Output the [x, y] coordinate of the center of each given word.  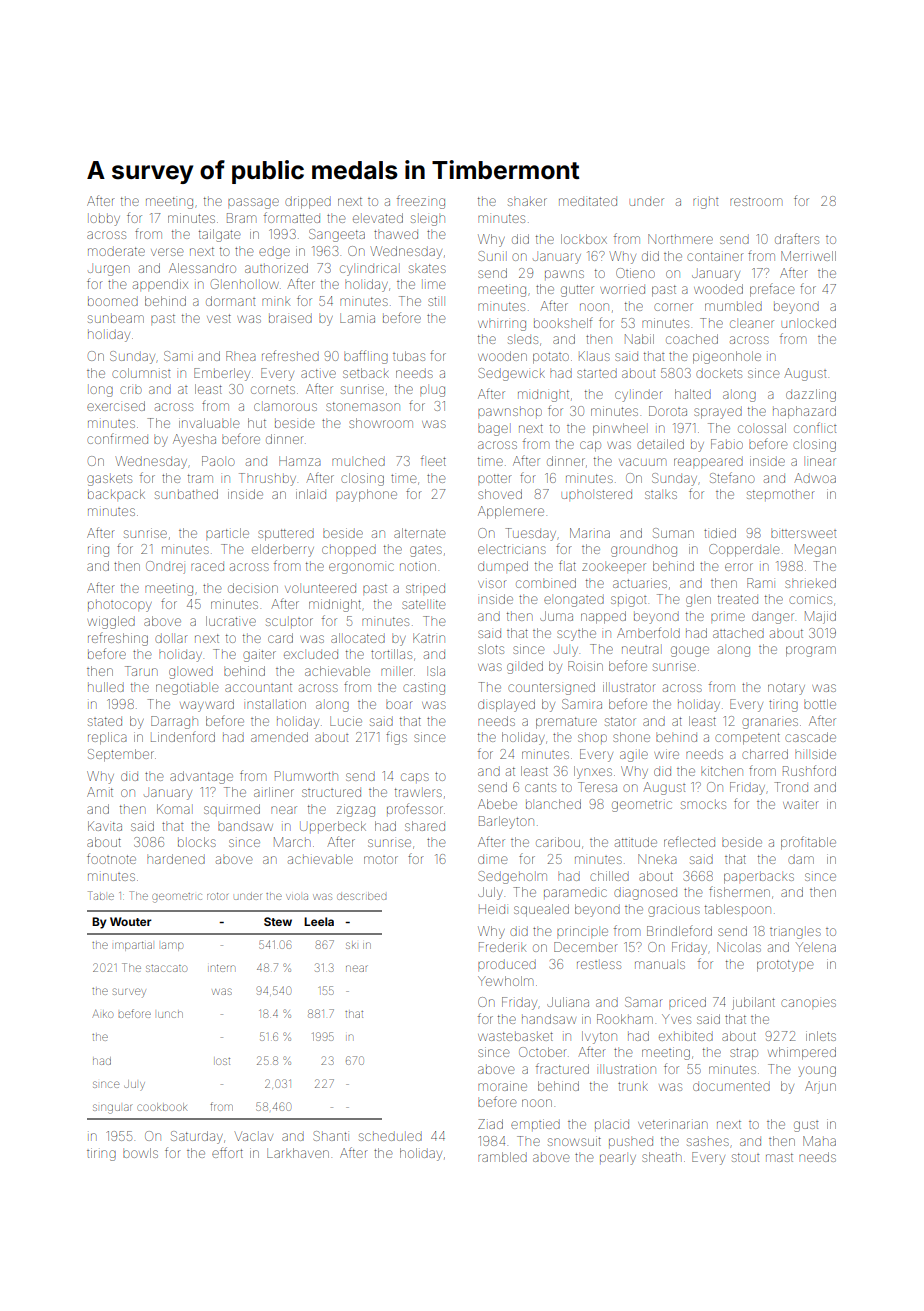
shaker [527, 202]
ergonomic [361, 568]
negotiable [187, 688]
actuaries [640, 583]
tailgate [220, 235]
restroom [756, 201]
